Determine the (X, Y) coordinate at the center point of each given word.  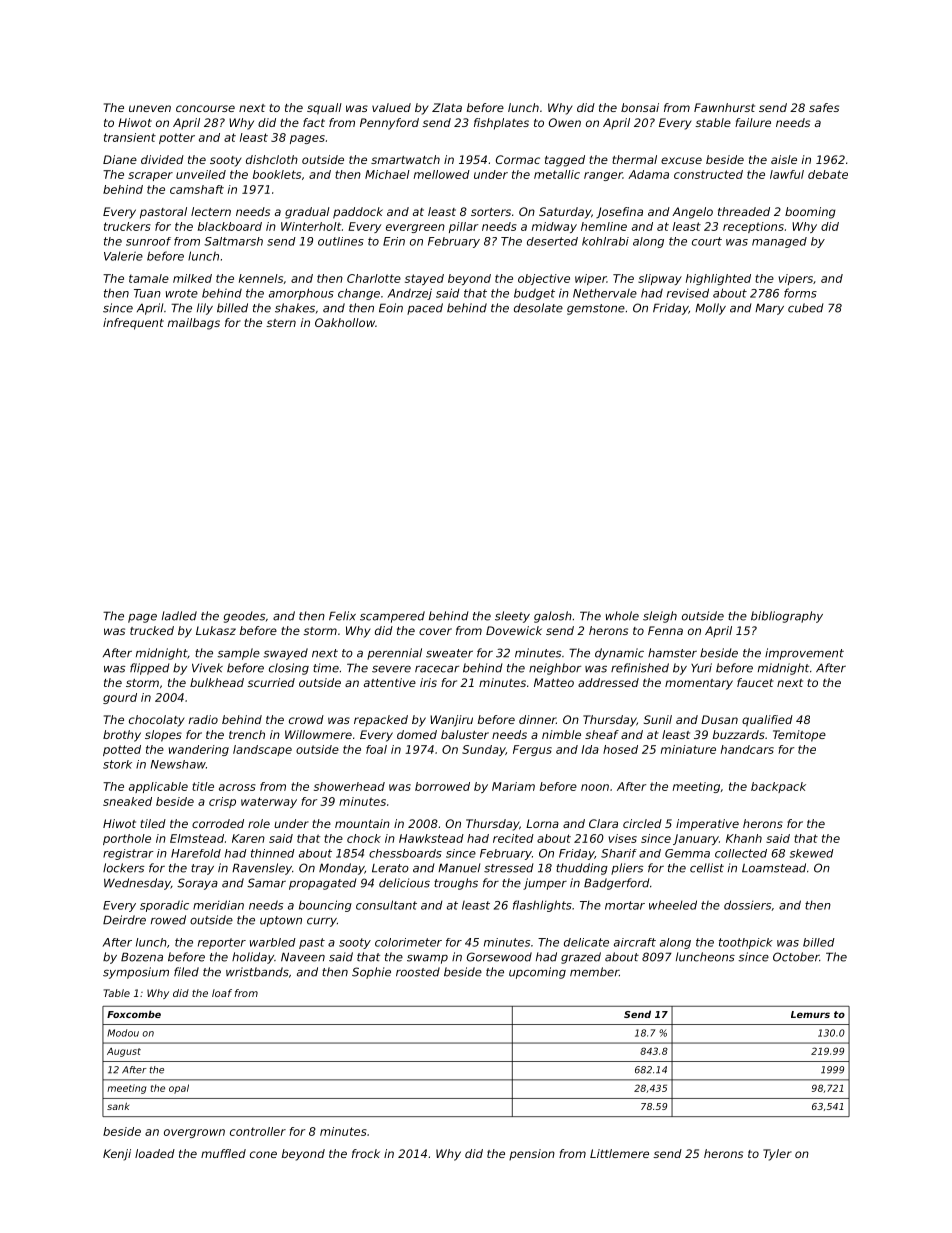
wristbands (257, 972)
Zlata (447, 107)
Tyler (777, 1155)
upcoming (537, 973)
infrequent (133, 324)
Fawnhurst (724, 107)
